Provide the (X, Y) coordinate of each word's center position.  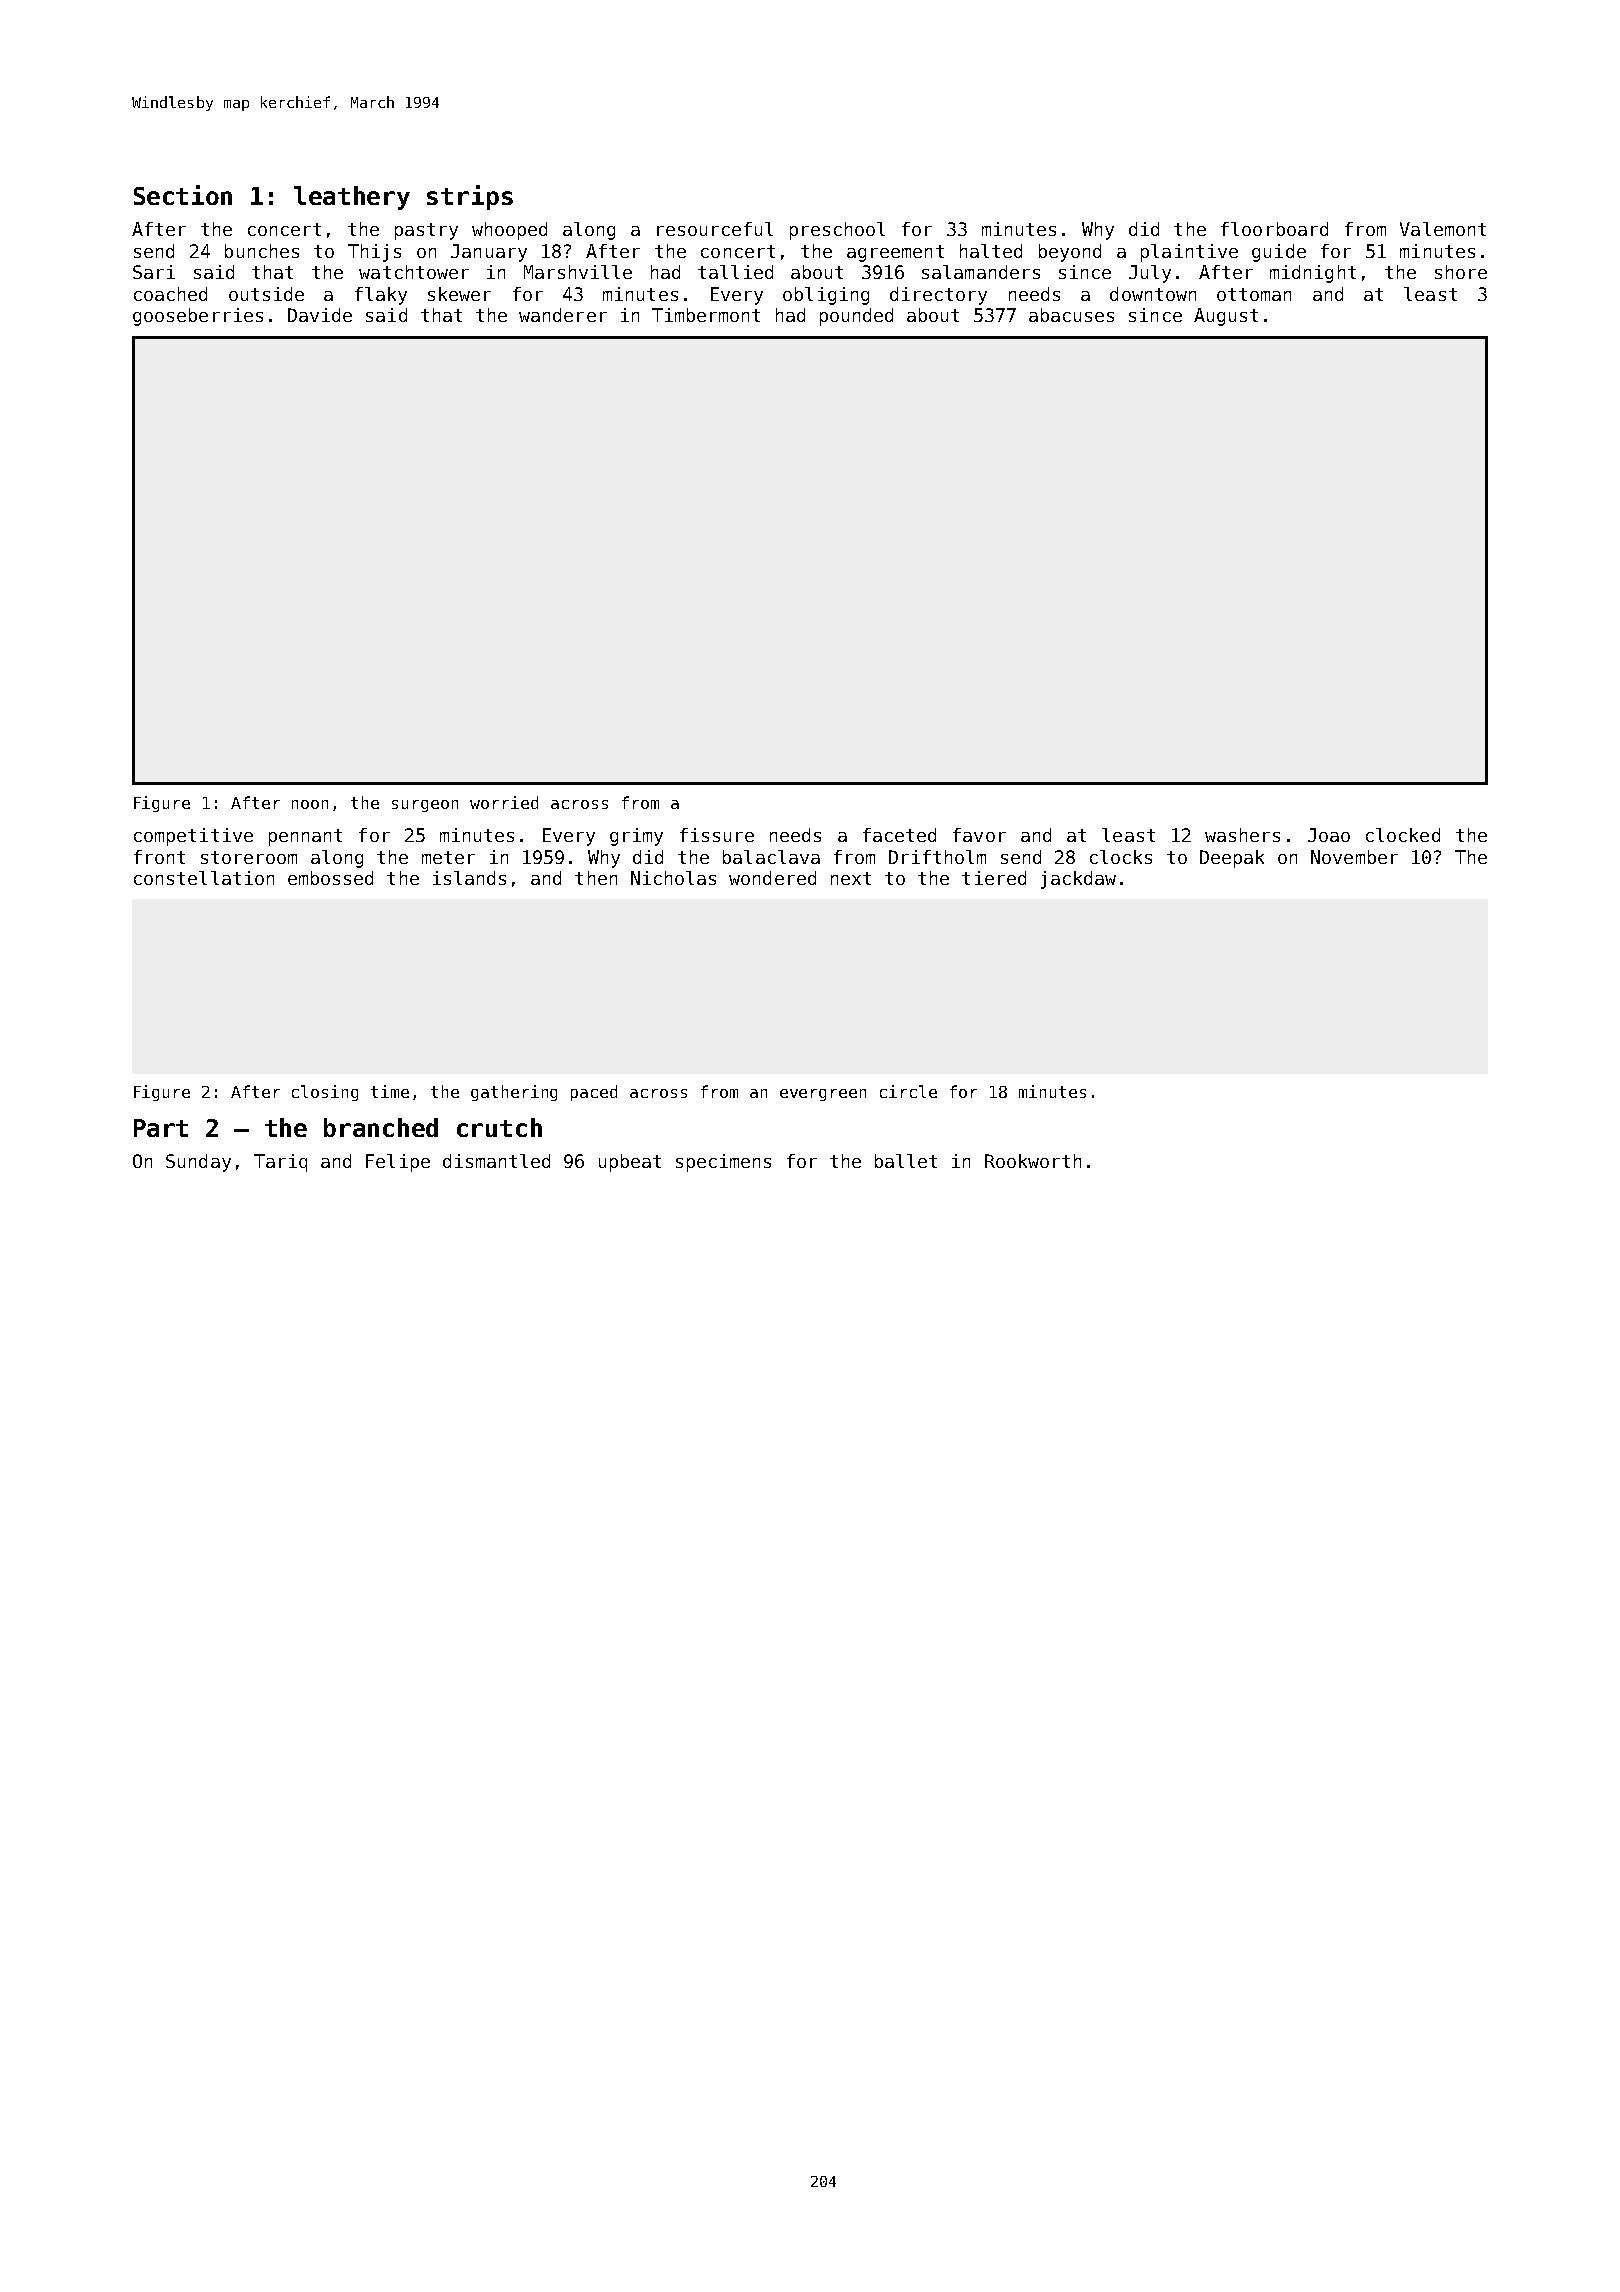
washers (1242, 835)
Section (183, 195)
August (1226, 317)
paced (594, 1093)
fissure (717, 835)
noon (310, 804)
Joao (1329, 835)
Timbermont (706, 315)
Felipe (398, 1163)
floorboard (1274, 229)
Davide (320, 315)
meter (448, 857)
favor (979, 835)
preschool (837, 231)
